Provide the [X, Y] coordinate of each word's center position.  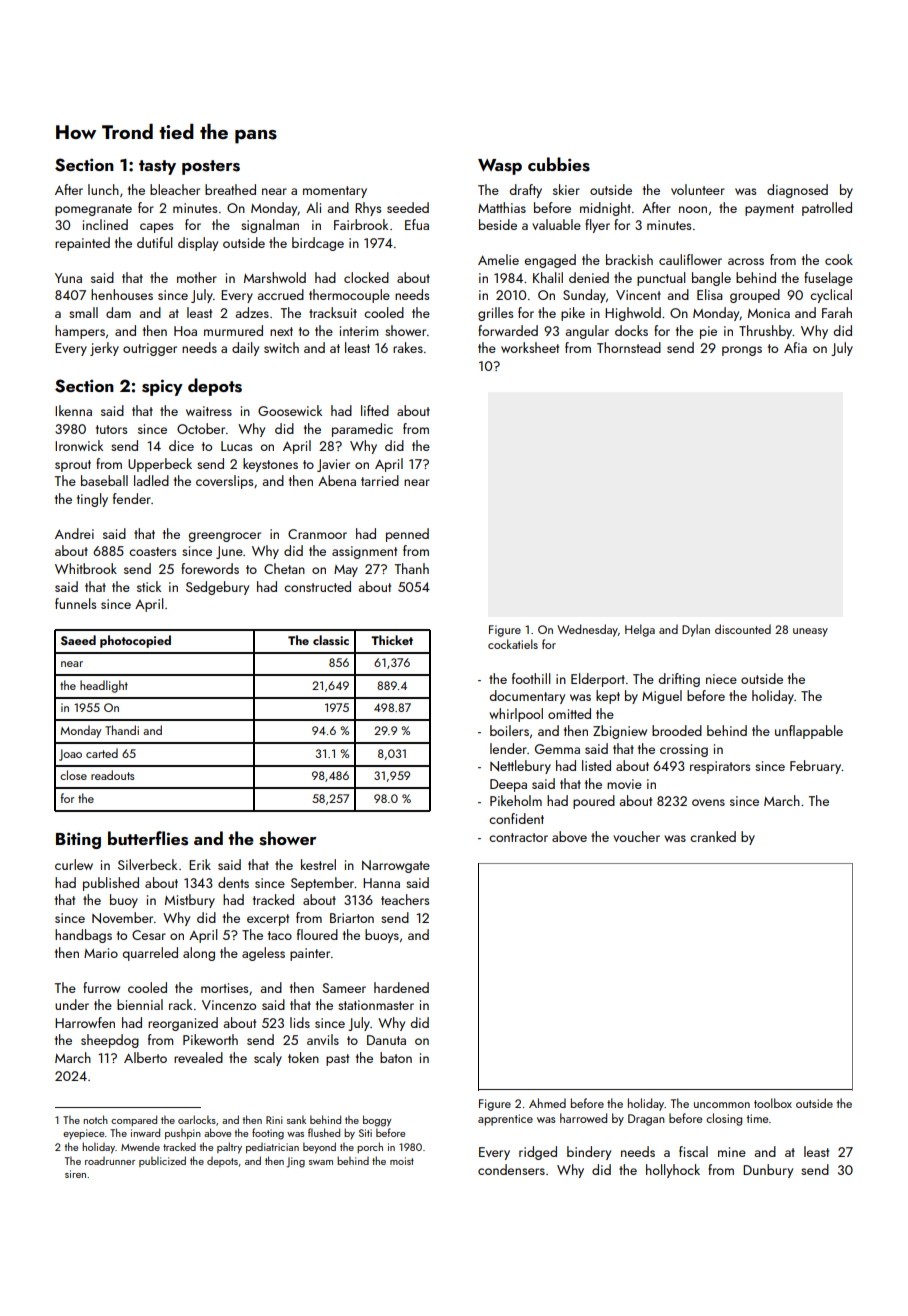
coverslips [224, 482]
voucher [636, 836]
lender [508, 748]
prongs [742, 351]
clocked [366, 277]
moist [402, 1161]
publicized [162, 1161]
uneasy [810, 632]
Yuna [68, 278]
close [73, 775]
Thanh [412, 568]
